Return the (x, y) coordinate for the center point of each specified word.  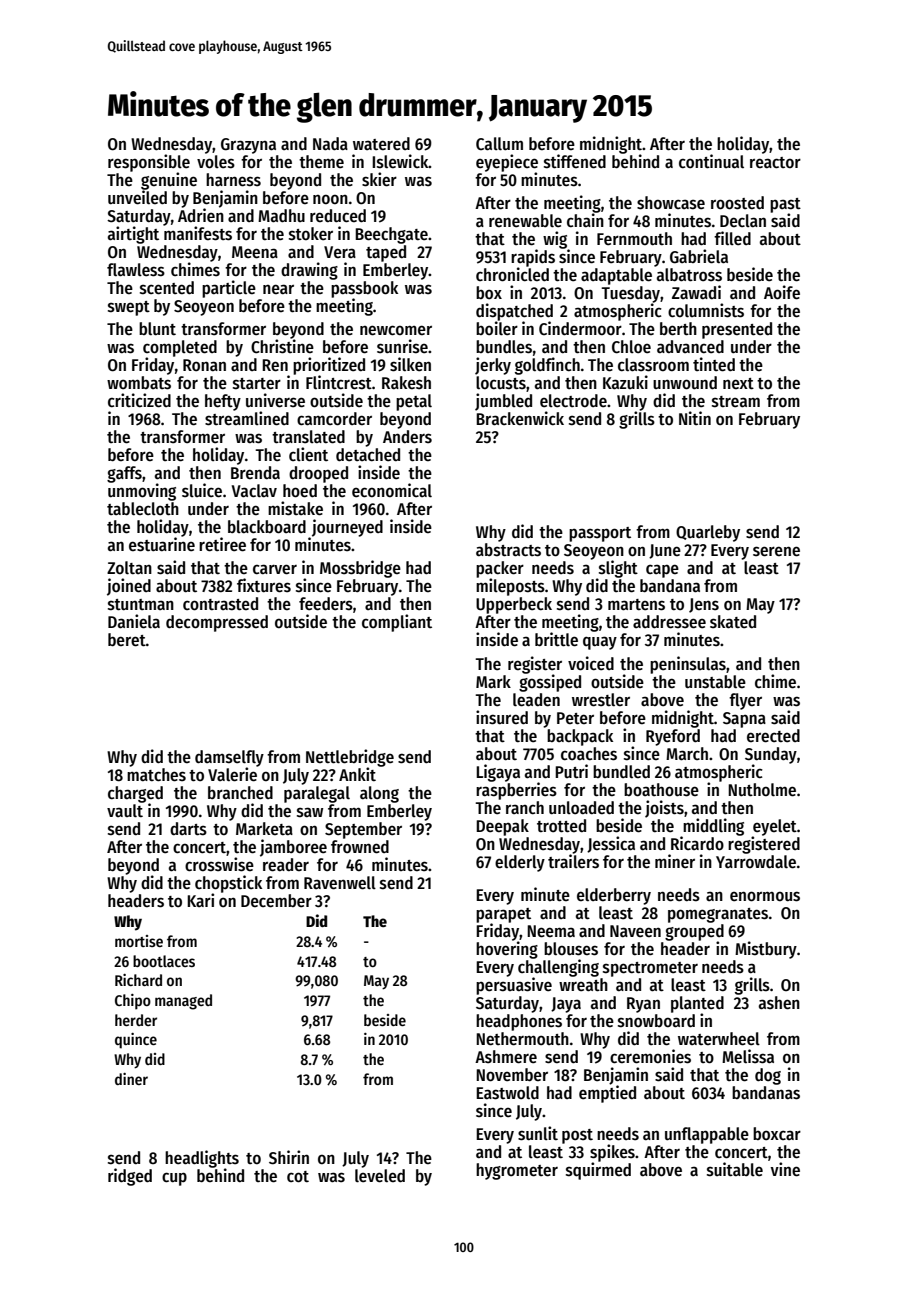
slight (618, 569)
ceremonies (650, 1056)
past (785, 205)
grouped (694, 932)
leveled (380, 1176)
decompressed (217, 623)
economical (392, 490)
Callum (499, 144)
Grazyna (248, 146)
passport (600, 534)
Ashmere (506, 1057)
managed (183, 1002)
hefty (223, 402)
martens (636, 605)
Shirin (289, 1157)
